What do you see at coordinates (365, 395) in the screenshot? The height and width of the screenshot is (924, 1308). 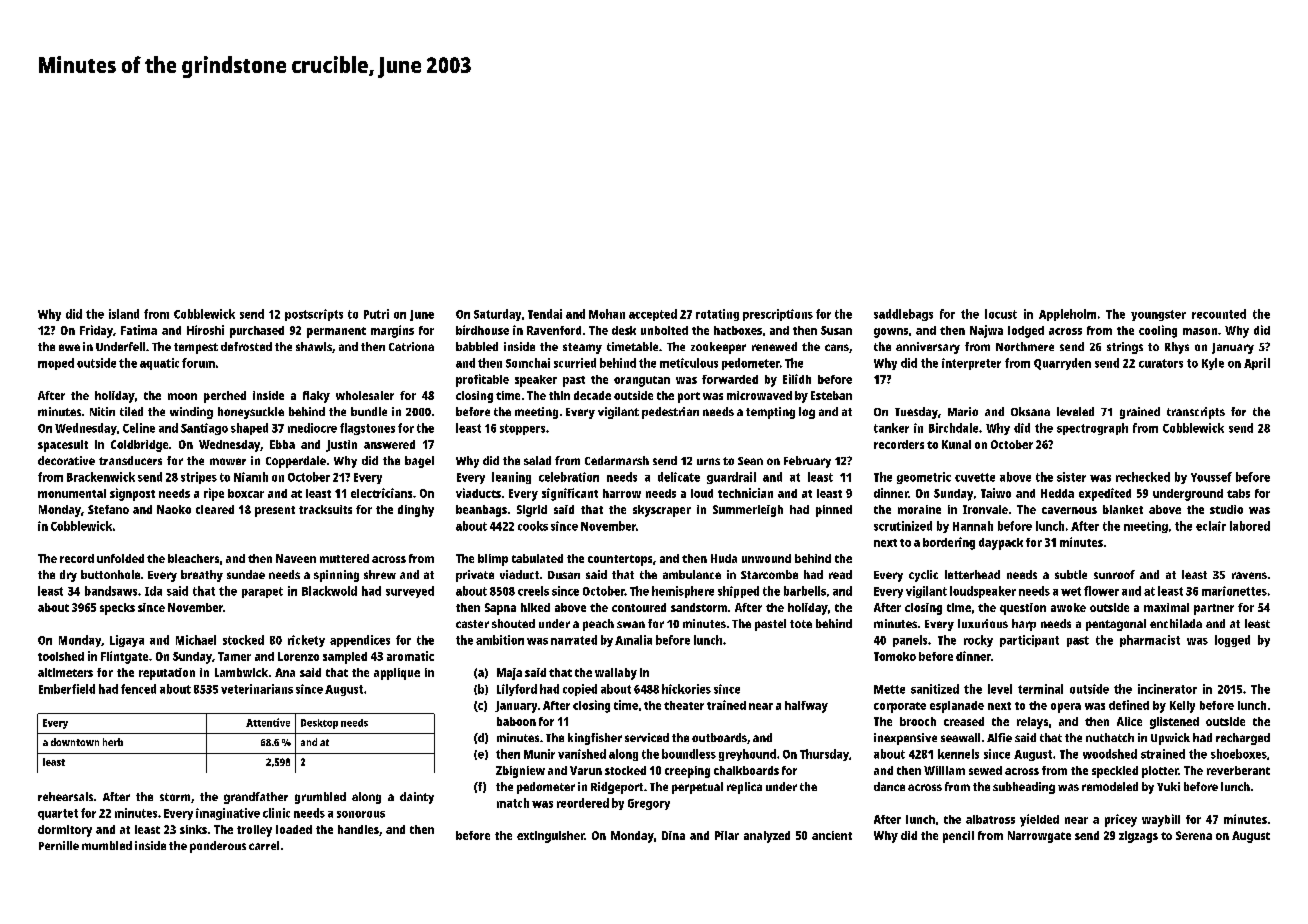 I see `wholesaler` at bounding box center [365, 395].
